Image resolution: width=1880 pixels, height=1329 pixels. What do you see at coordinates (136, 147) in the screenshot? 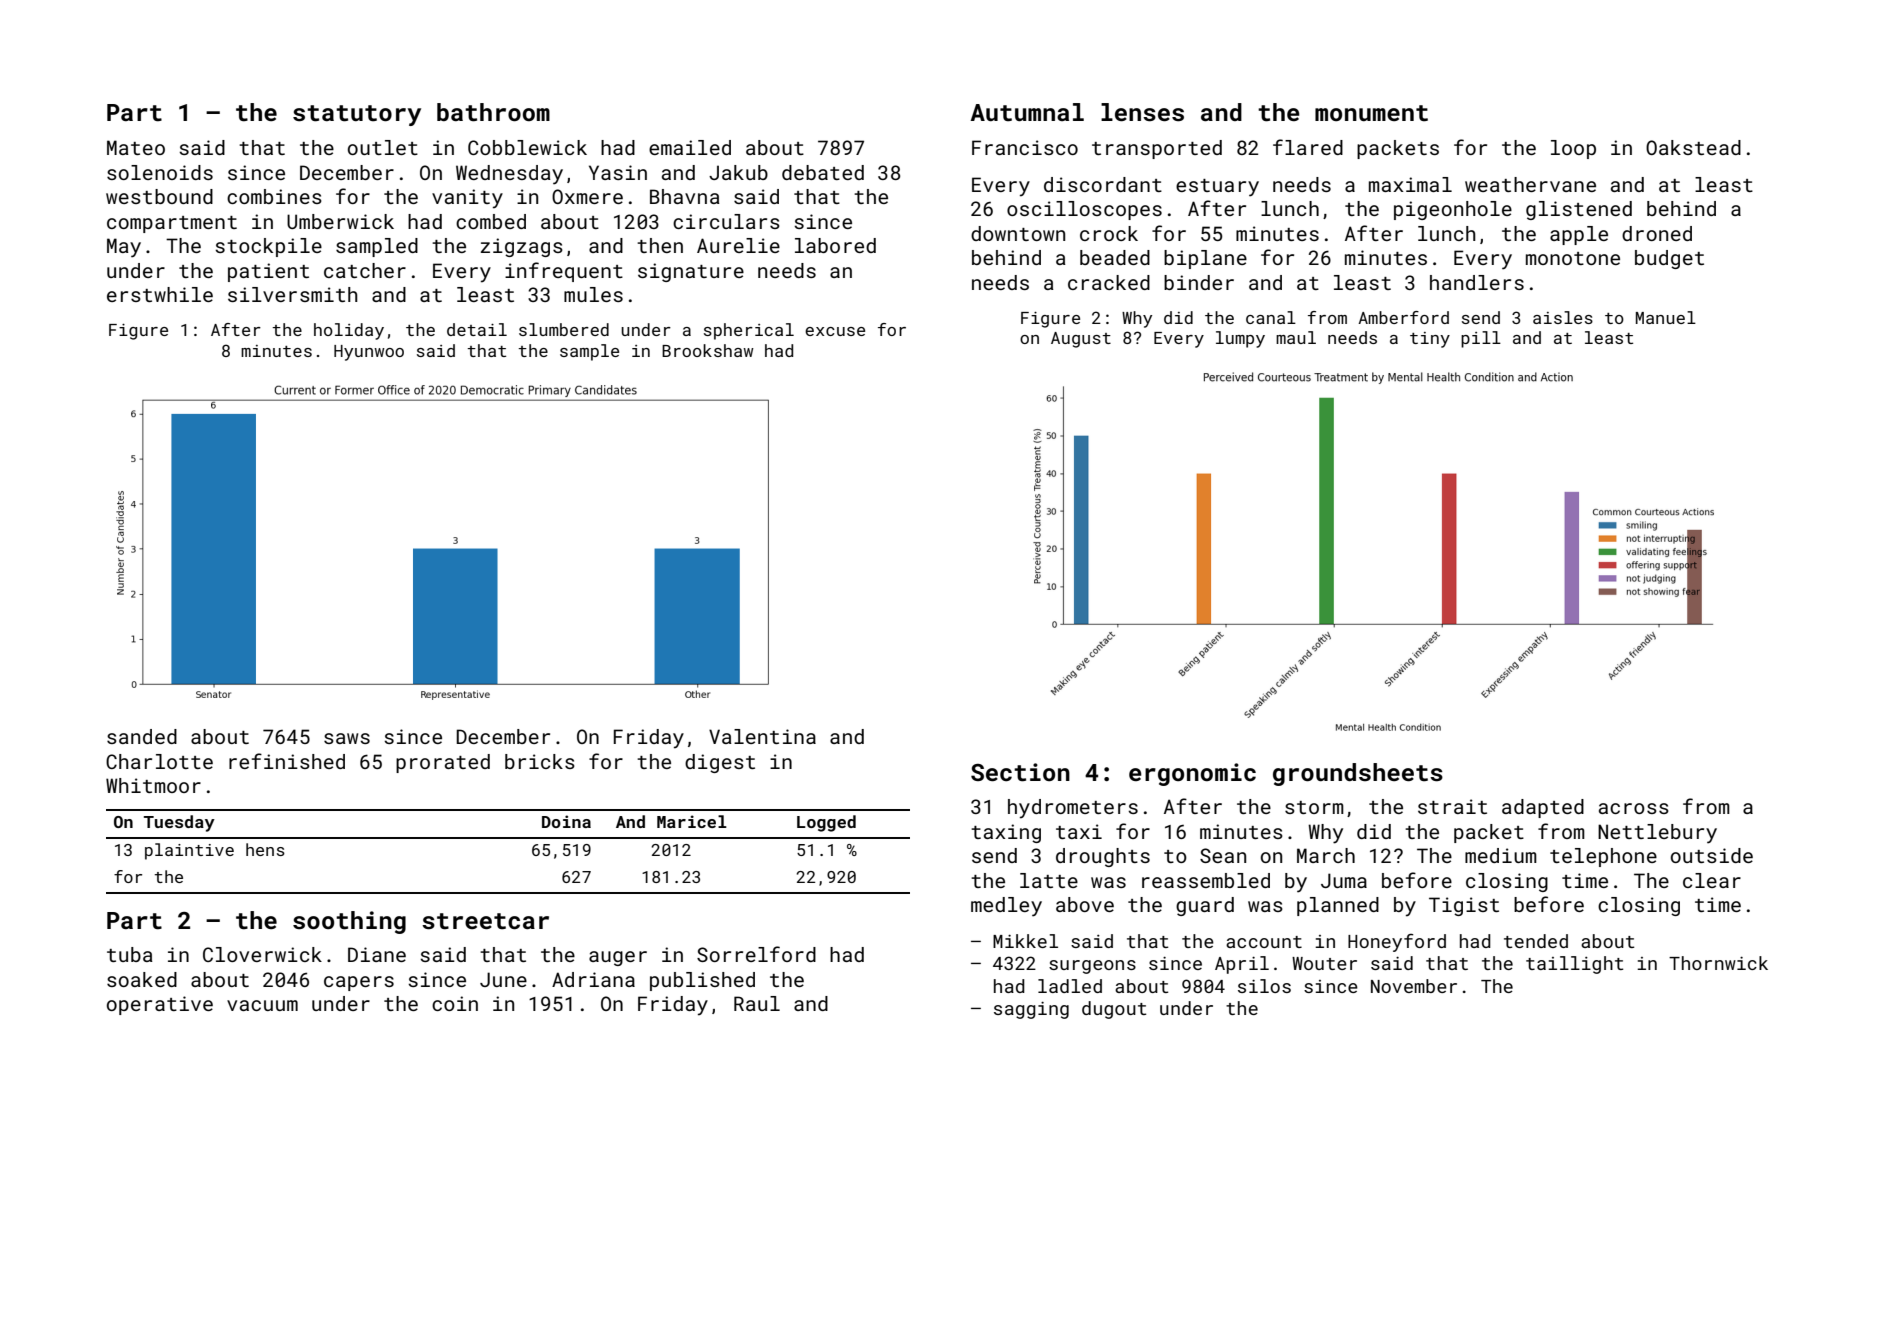
I see `Mateo` at bounding box center [136, 147].
